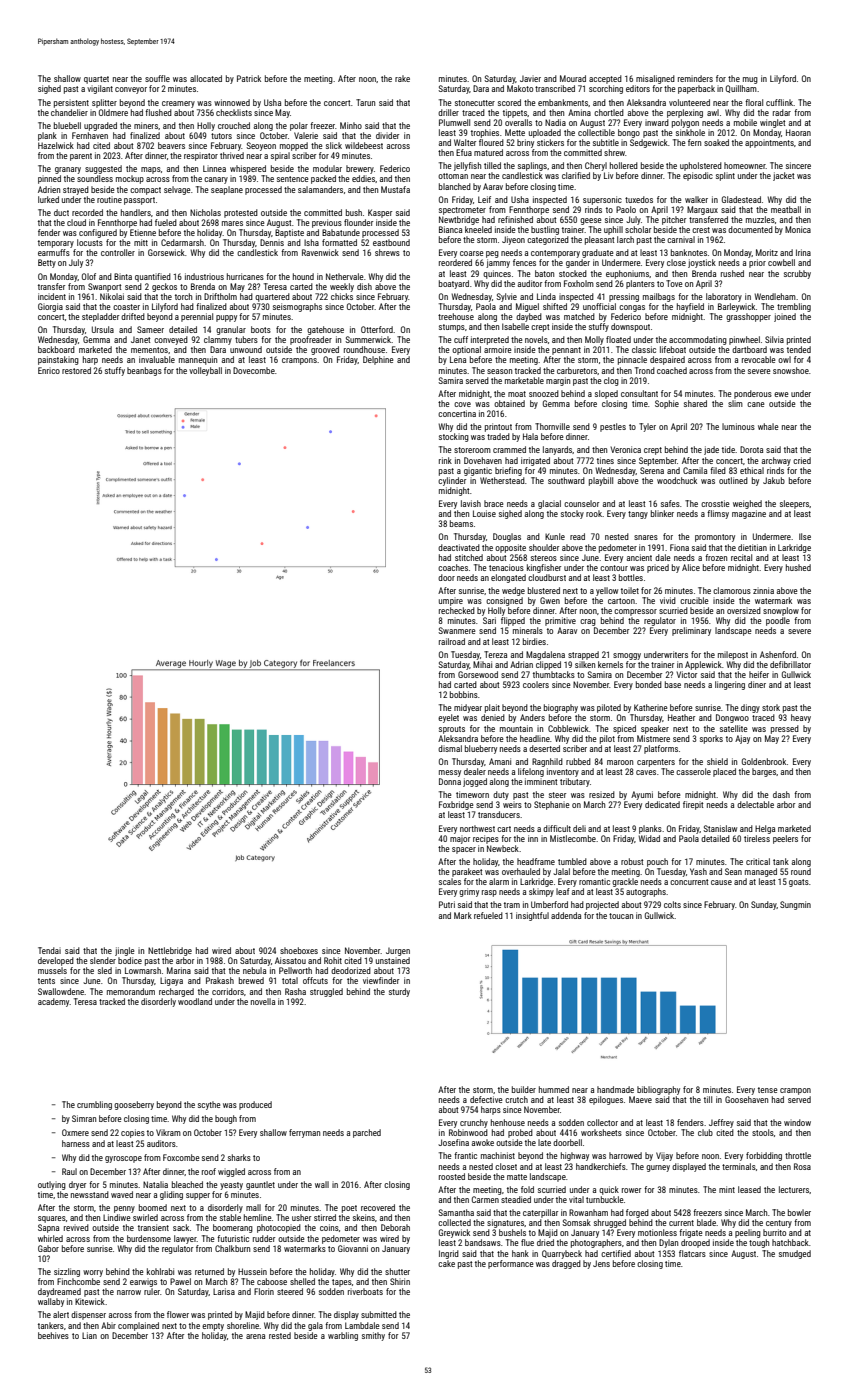 Image resolution: width=849 pixels, height=1400 pixels. Describe the element at coordinates (213, 1327) in the page. I see `empty` at that location.
